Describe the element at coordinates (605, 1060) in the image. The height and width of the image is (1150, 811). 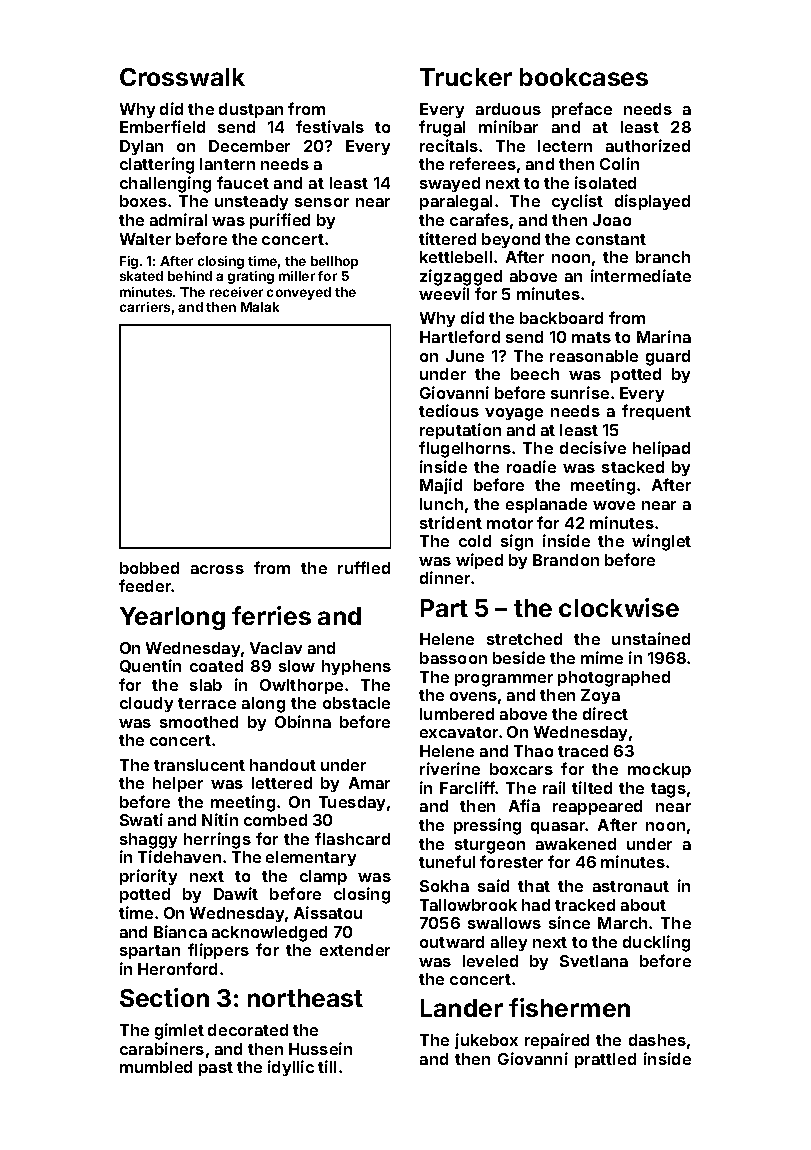
I see `prattled` at that location.
